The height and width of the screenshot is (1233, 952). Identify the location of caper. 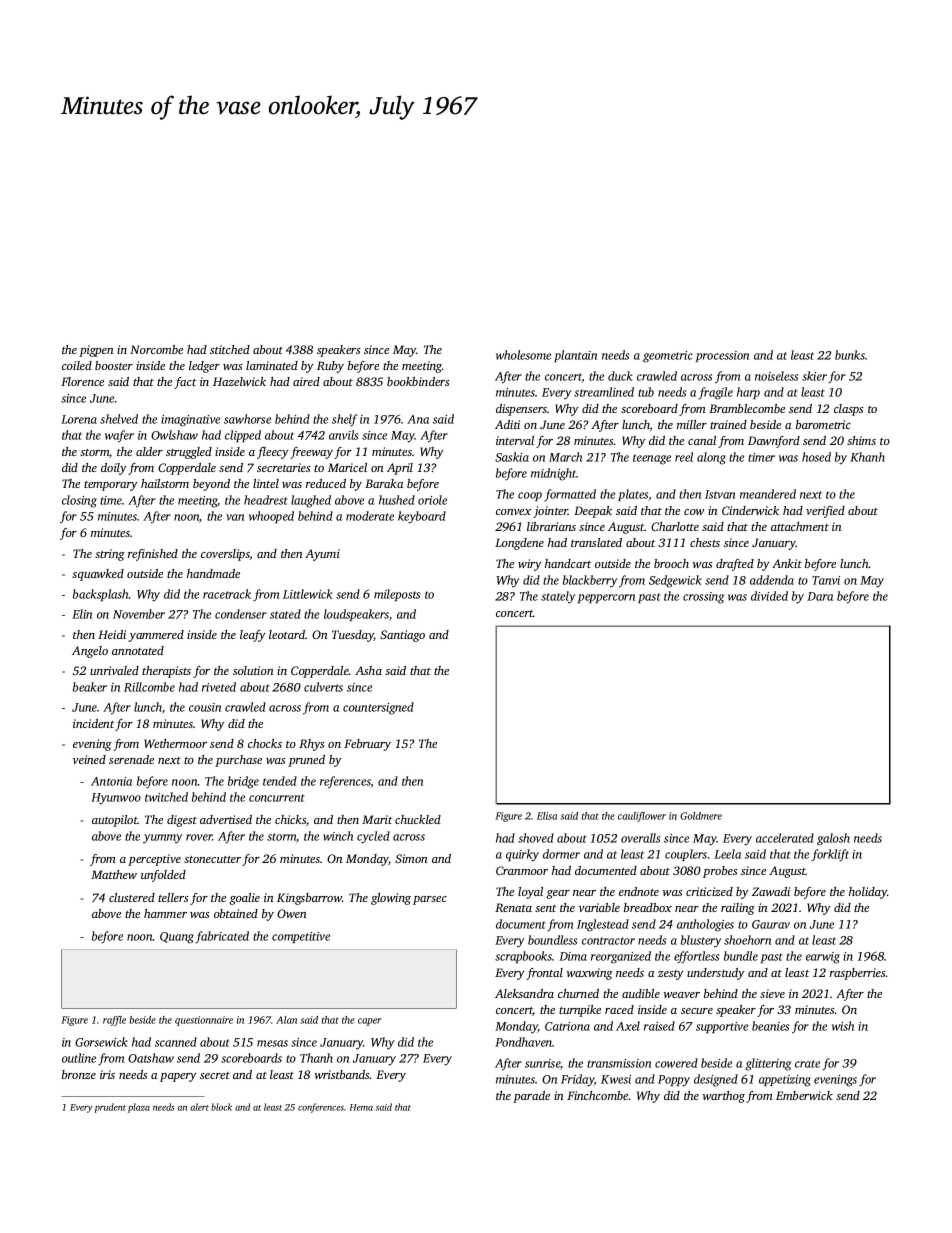
(370, 1022).
